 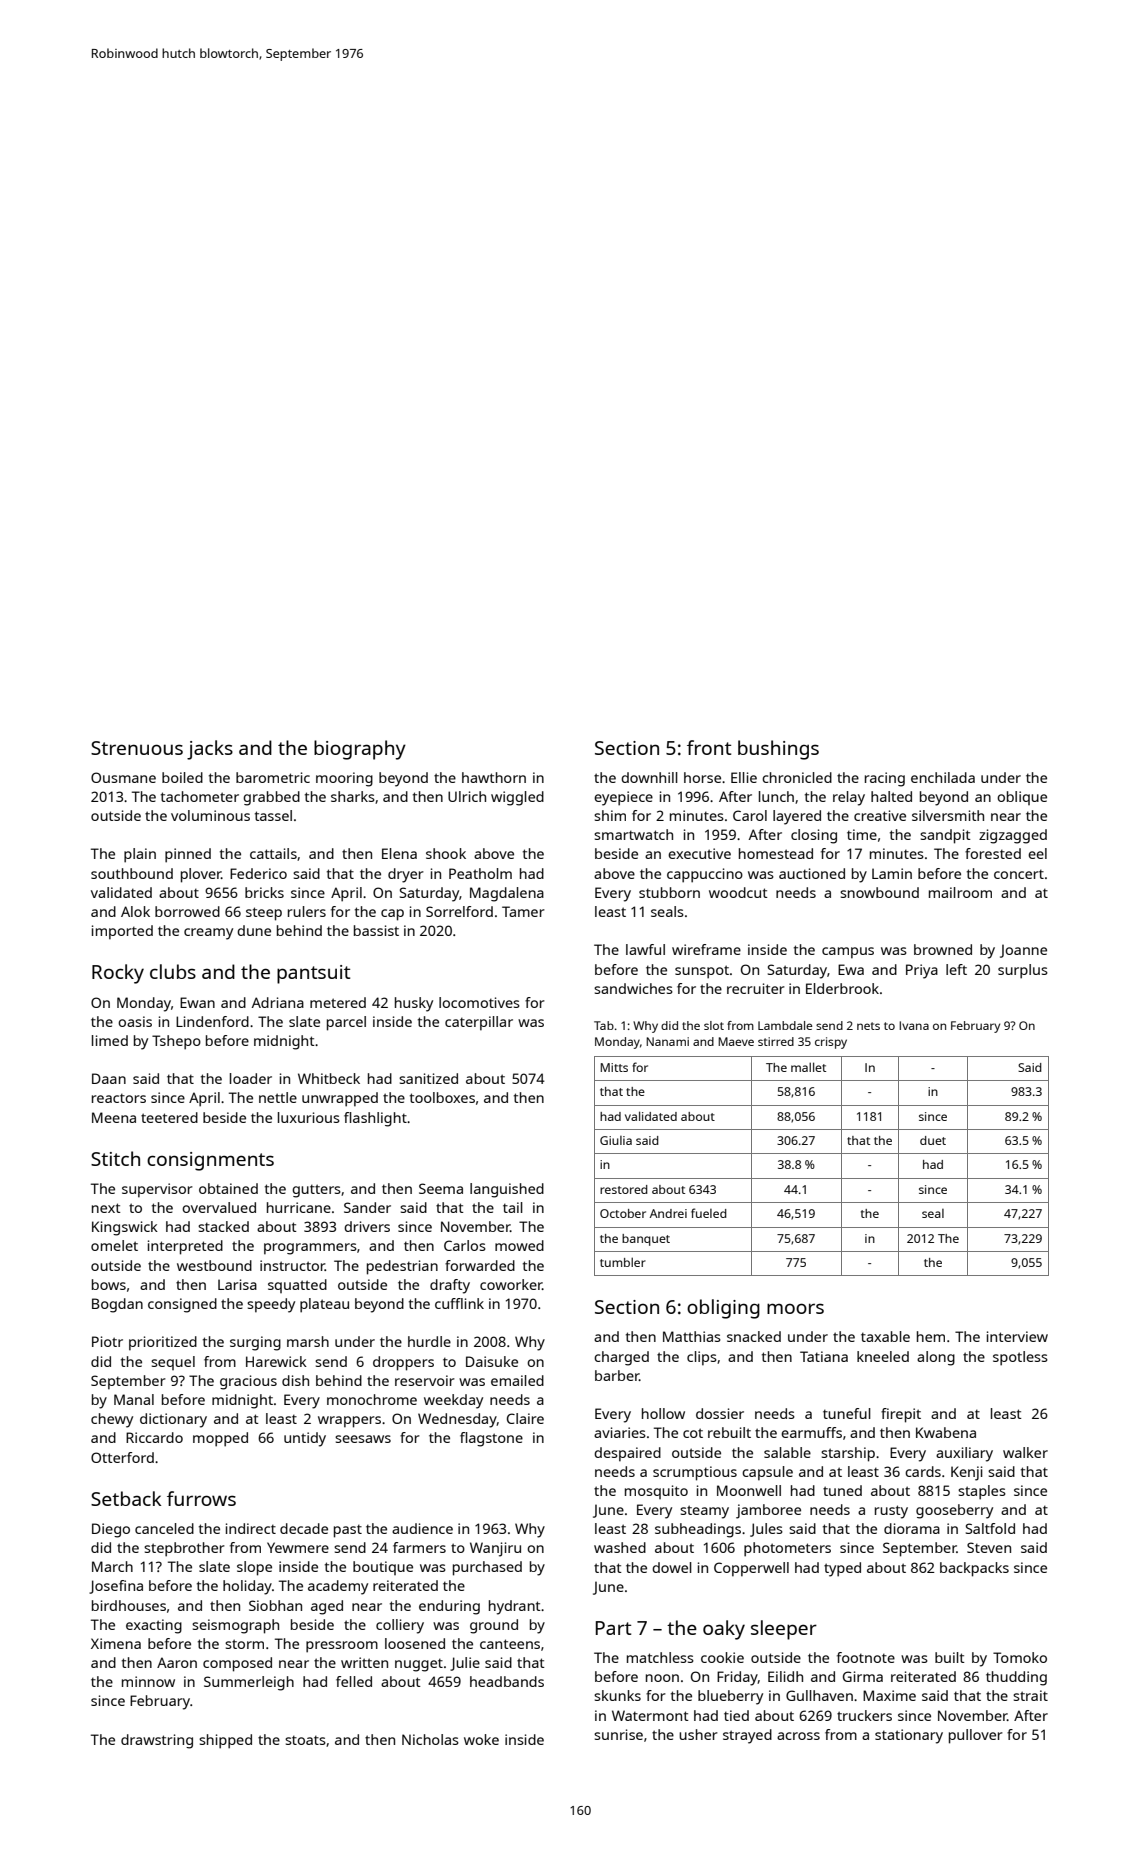 What do you see at coordinates (646, 1240) in the page?
I see `banquet` at bounding box center [646, 1240].
